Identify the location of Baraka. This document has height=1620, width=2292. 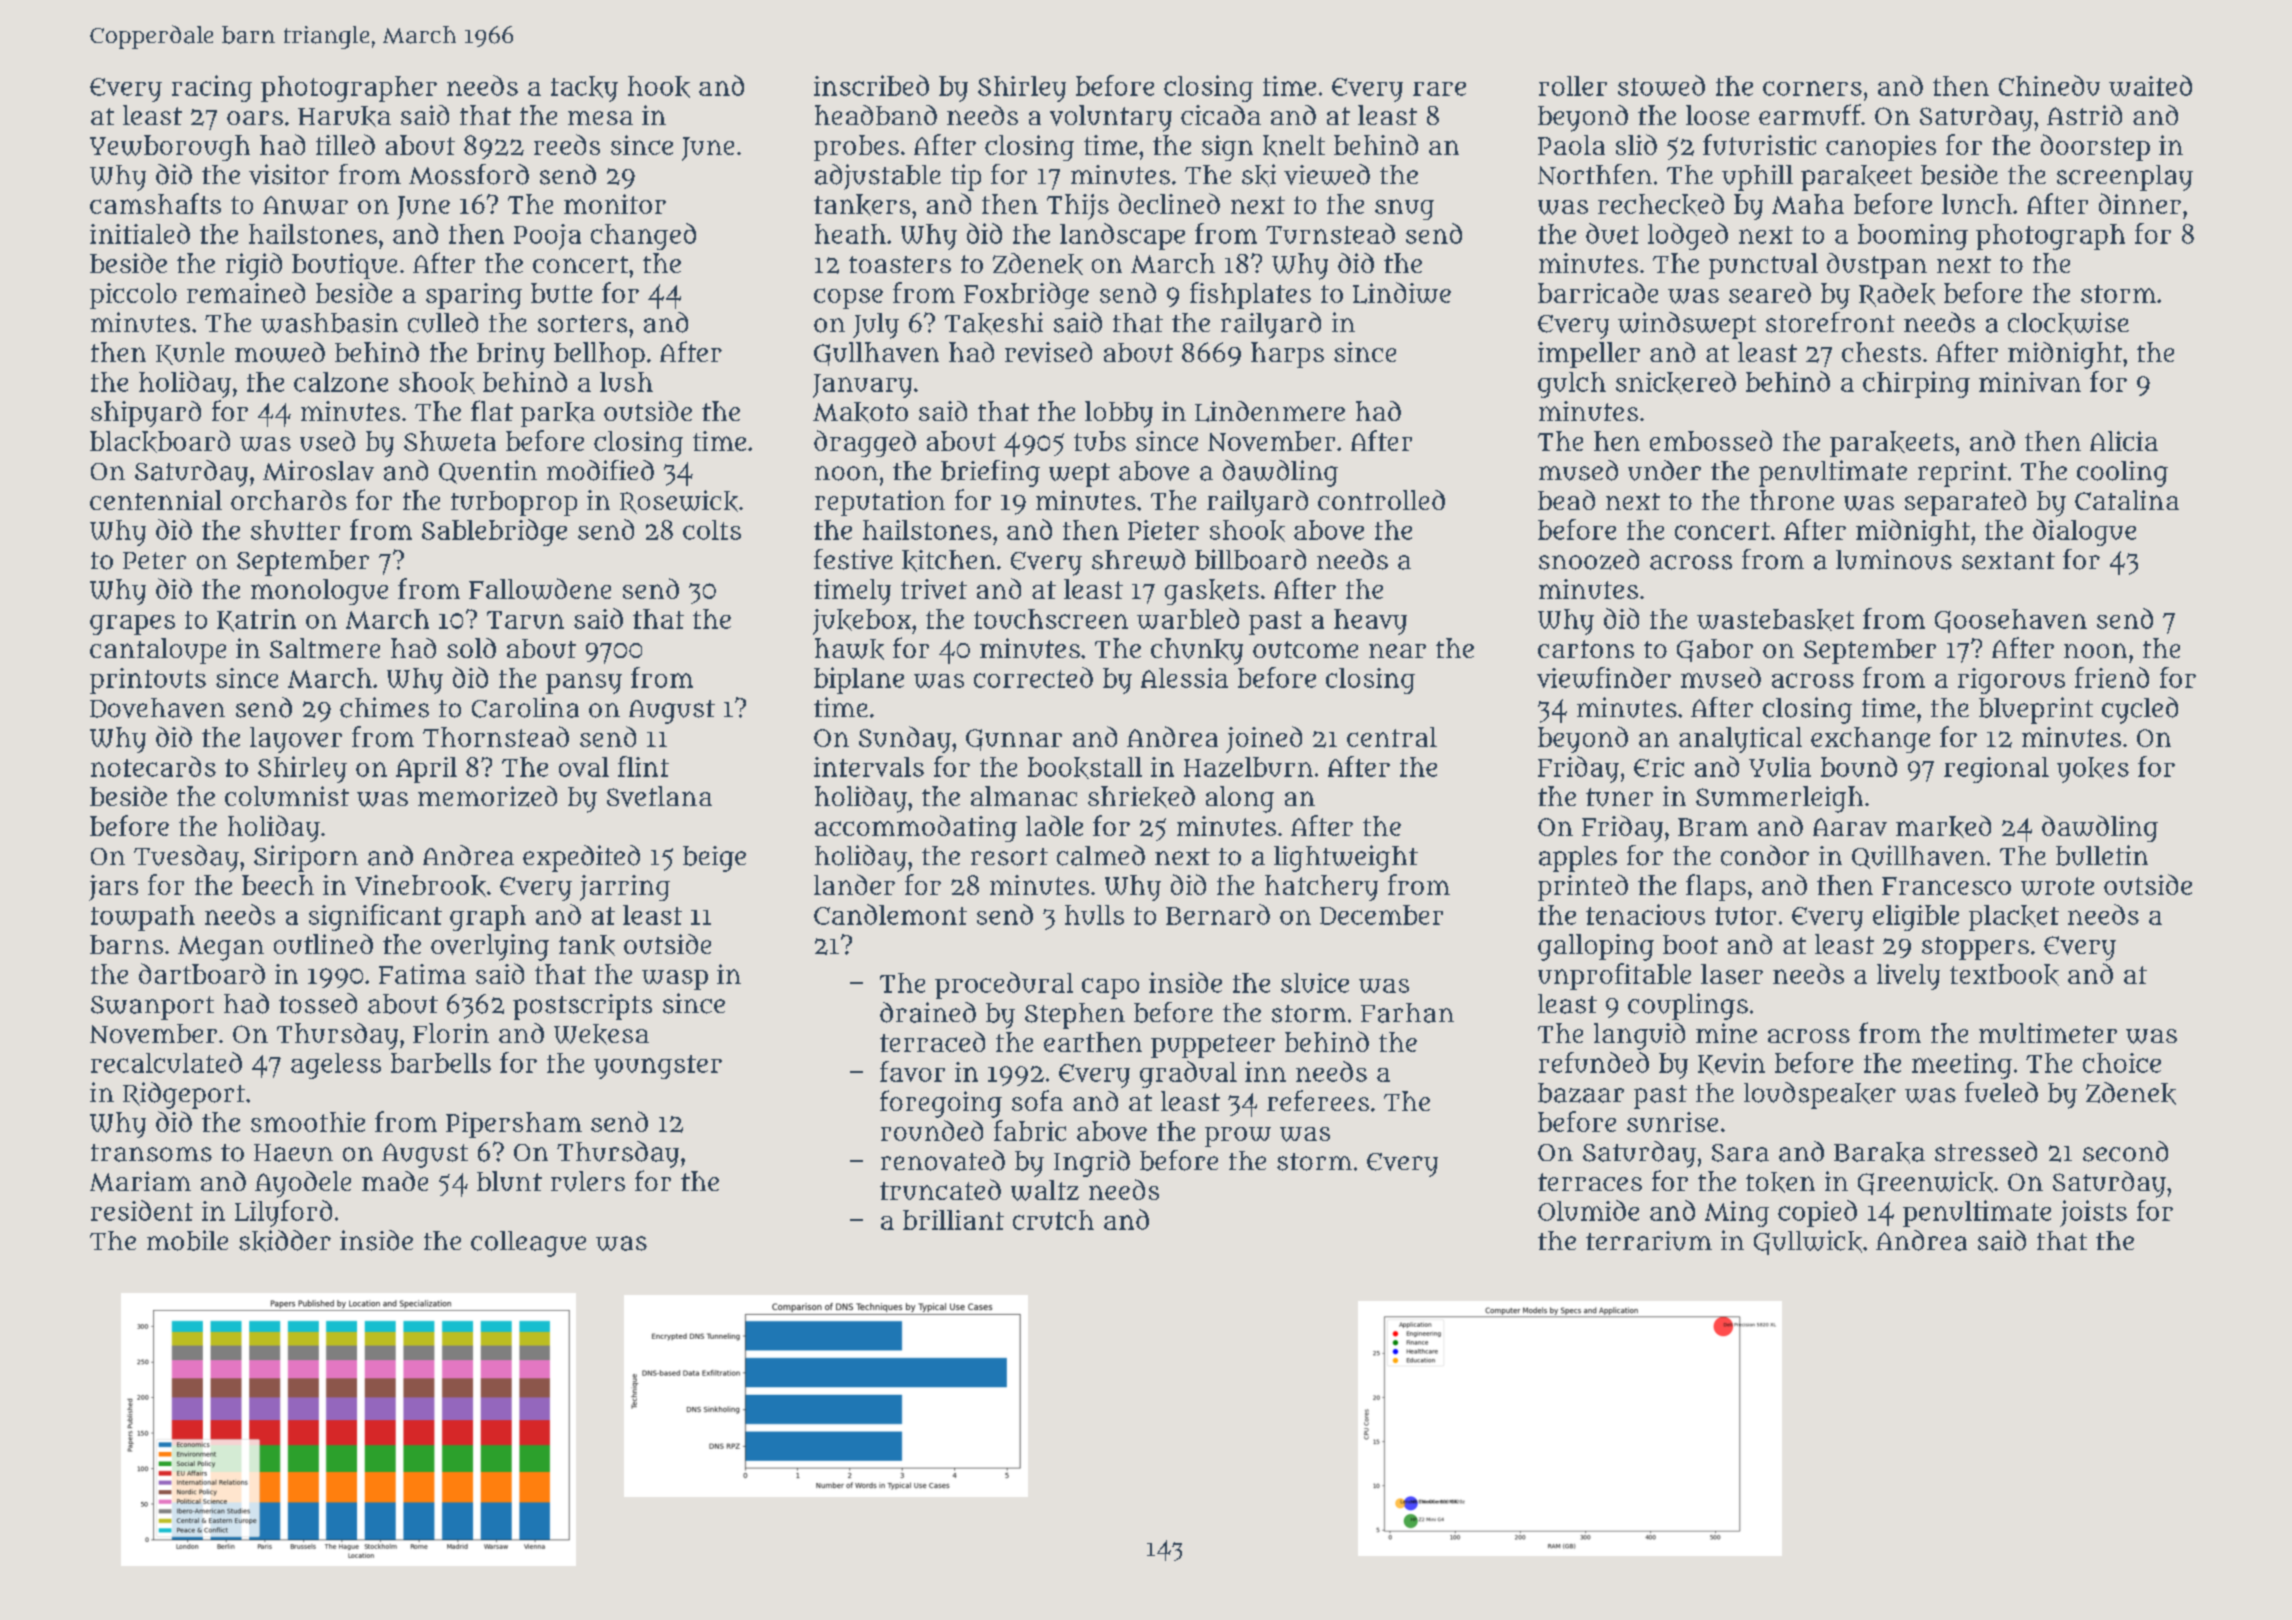
(1879, 1153).
